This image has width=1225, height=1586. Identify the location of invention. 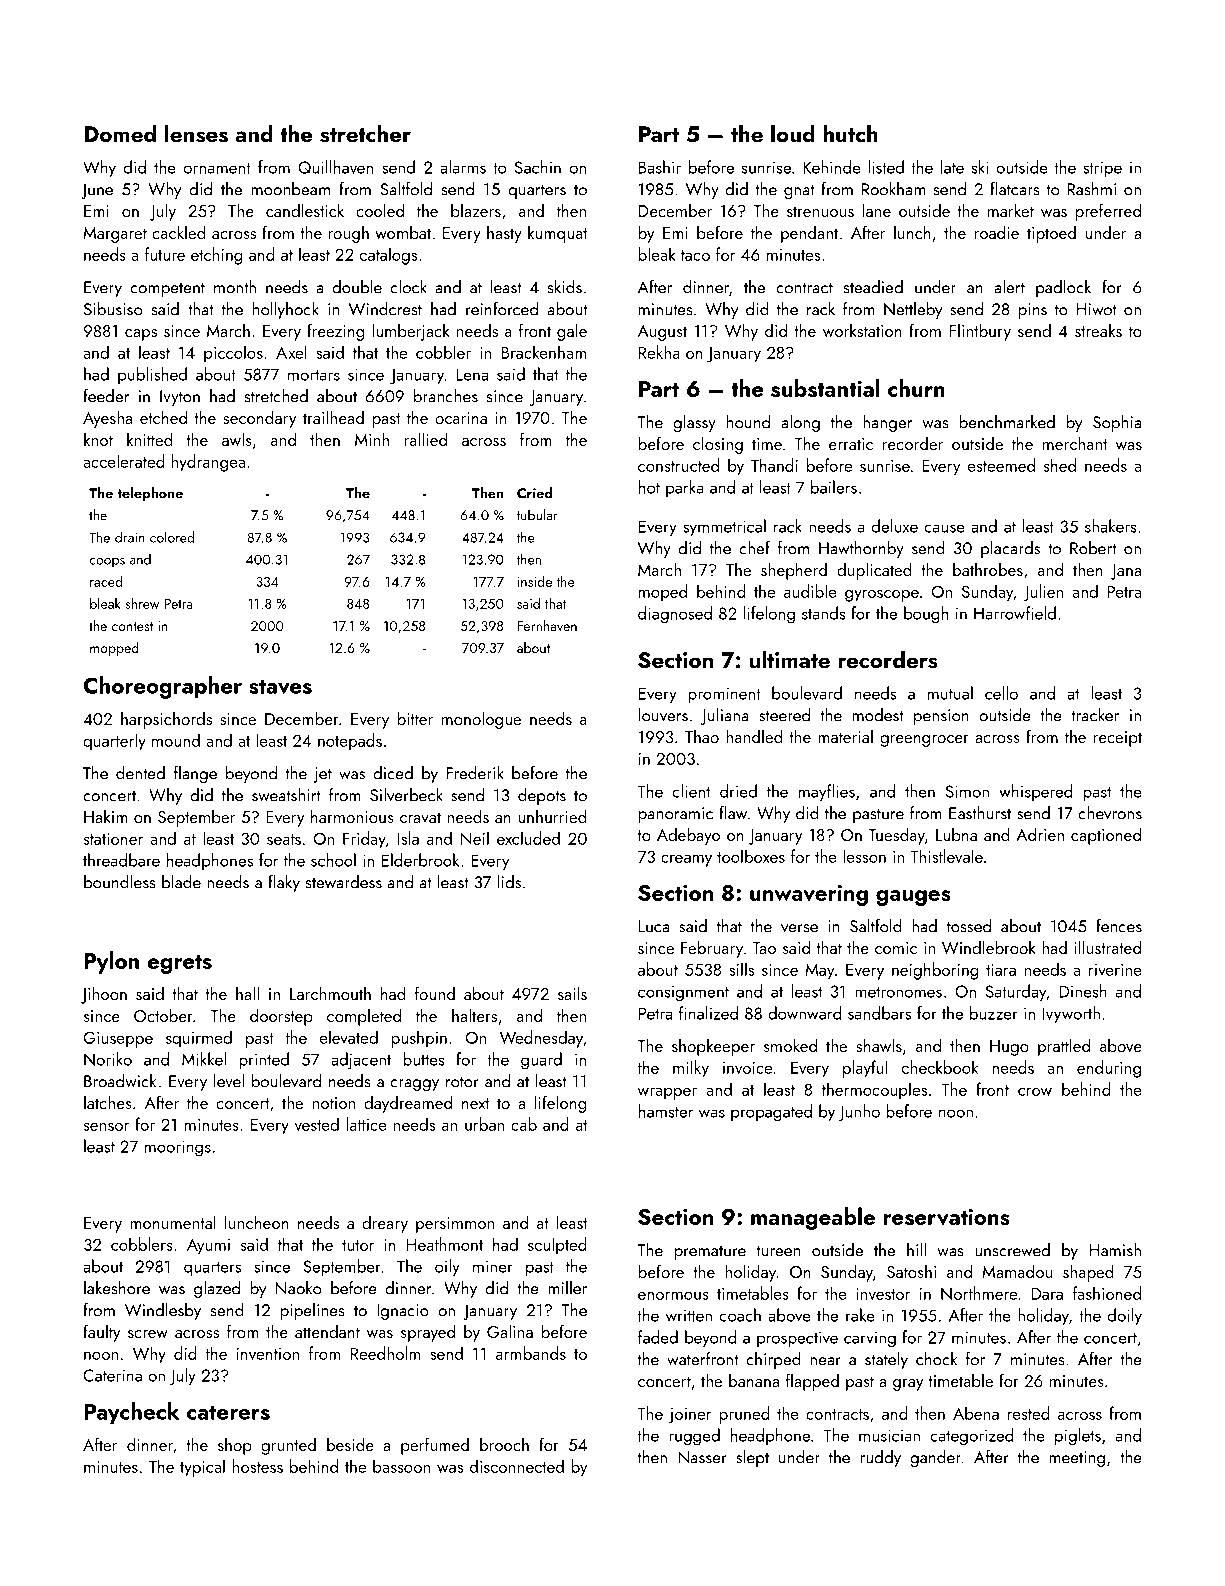
(268, 1354).
